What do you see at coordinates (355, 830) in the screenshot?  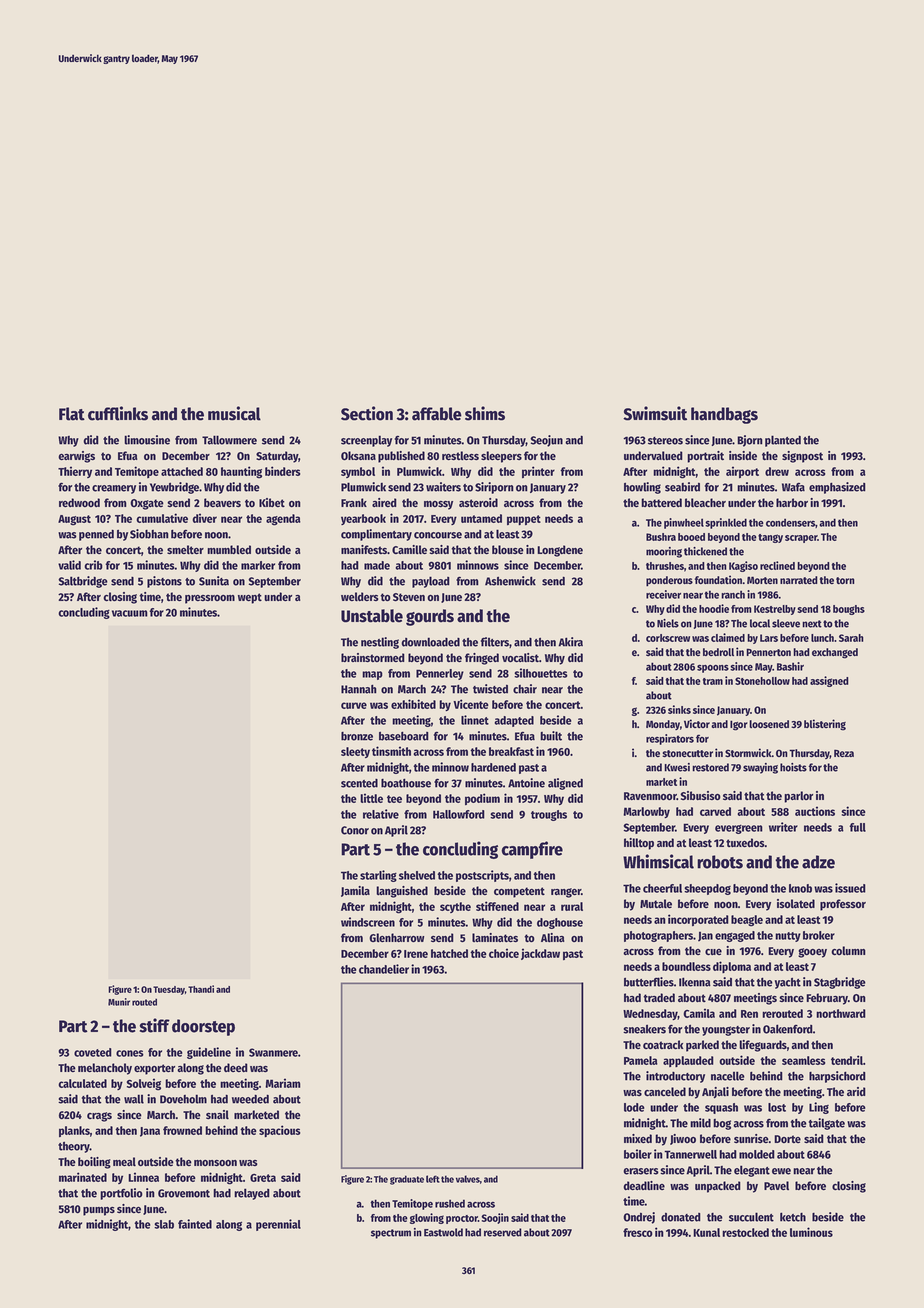 I see `Conor` at bounding box center [355, 830].
